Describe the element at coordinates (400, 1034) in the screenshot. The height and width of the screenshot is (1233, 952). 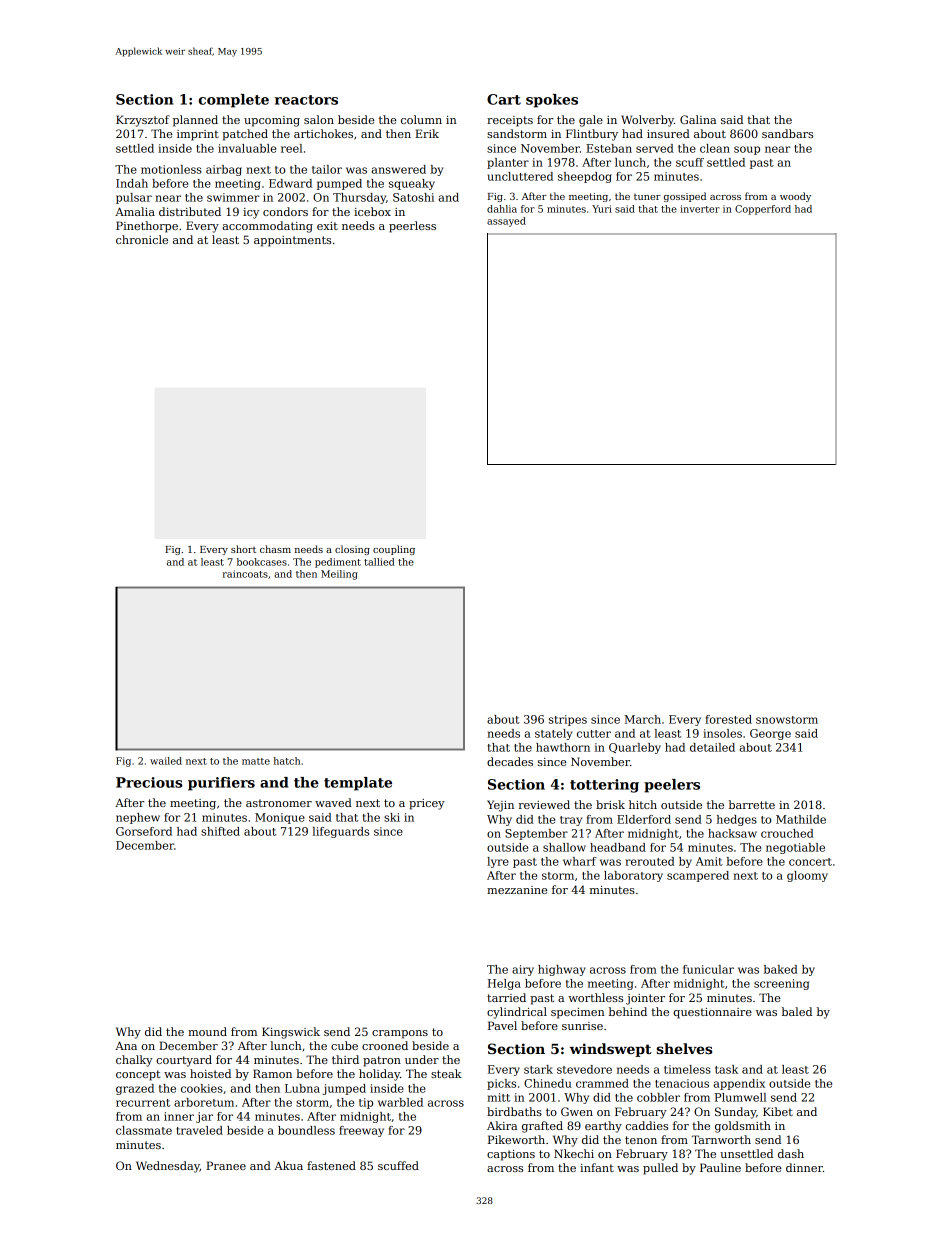
I see `crampons` at that location.
